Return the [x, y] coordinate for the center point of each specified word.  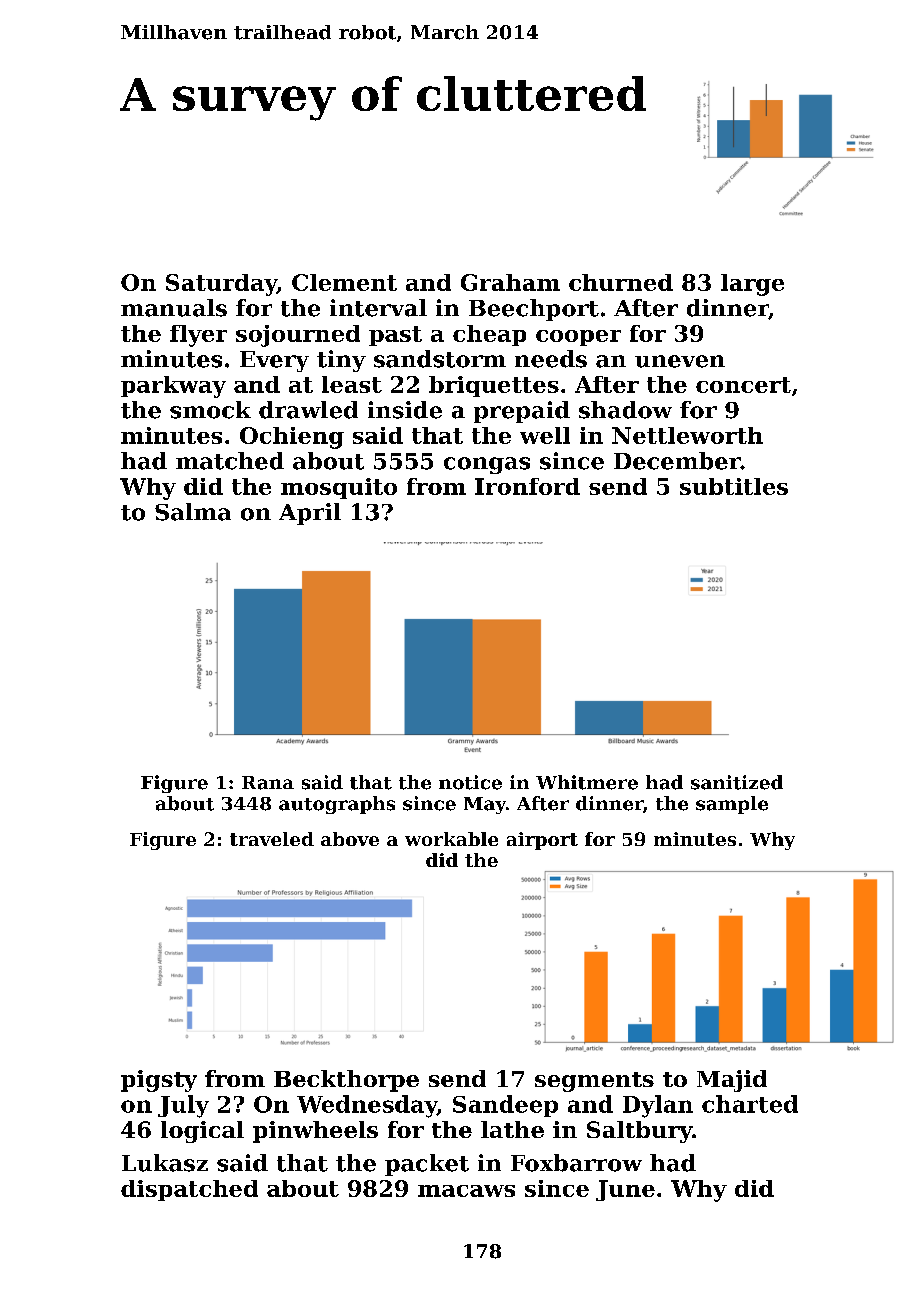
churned [621, 282]
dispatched [189, 1190]
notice [470, 782]
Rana [268, 783]
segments [594, 1082]
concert [743, 385]
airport [542, 841]
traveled [272, 839]
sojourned [298, 336]
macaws [466, 1191]
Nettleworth [687, 435]
